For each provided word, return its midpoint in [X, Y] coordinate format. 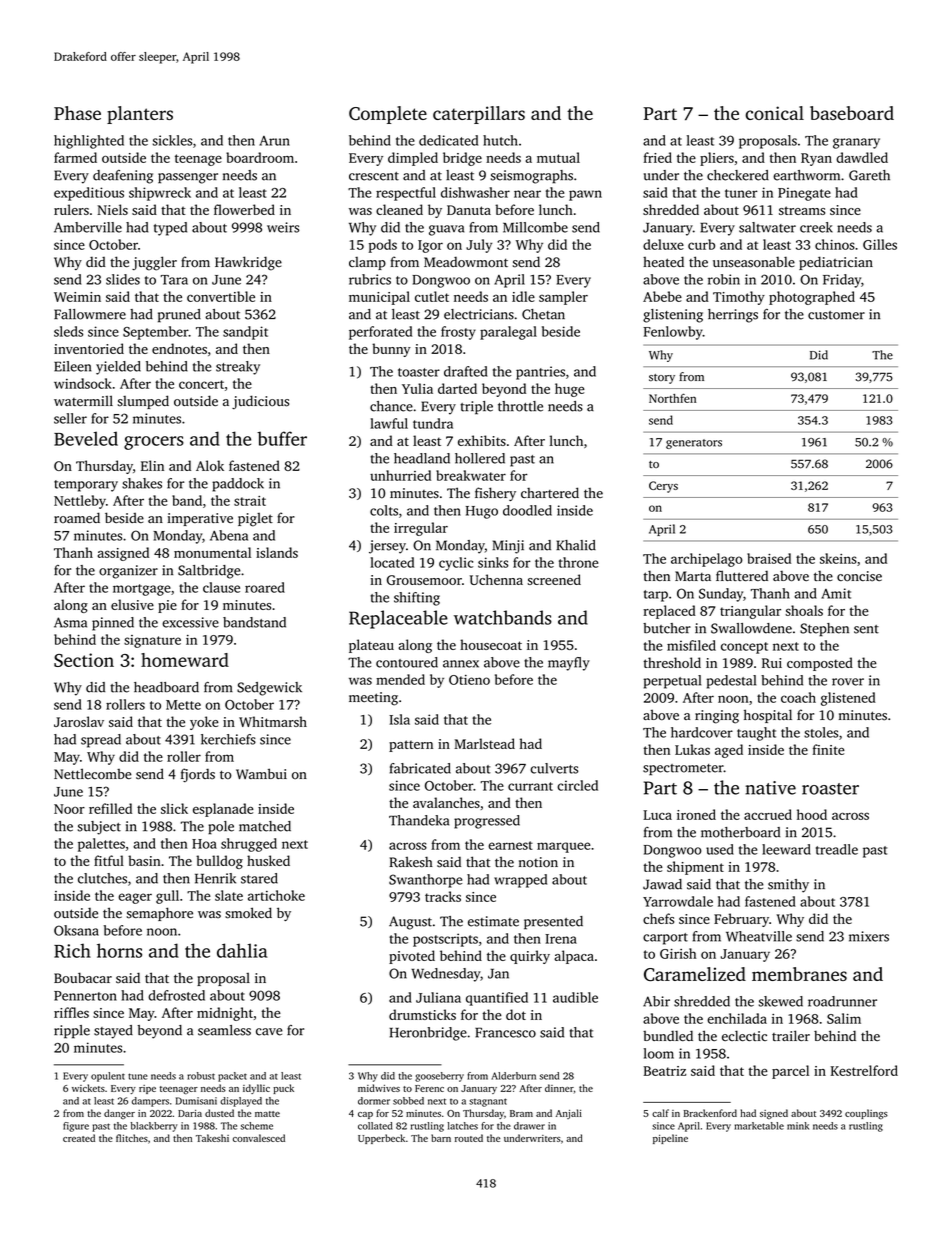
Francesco [505, 1032]
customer [836, 315]
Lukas [692, 749]
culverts [554, 768]
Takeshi [212, 1138]
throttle [520, 406]
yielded [118, 368]
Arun [274, 141]
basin [144, 860]
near [527, 194]
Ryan [816, 159]
